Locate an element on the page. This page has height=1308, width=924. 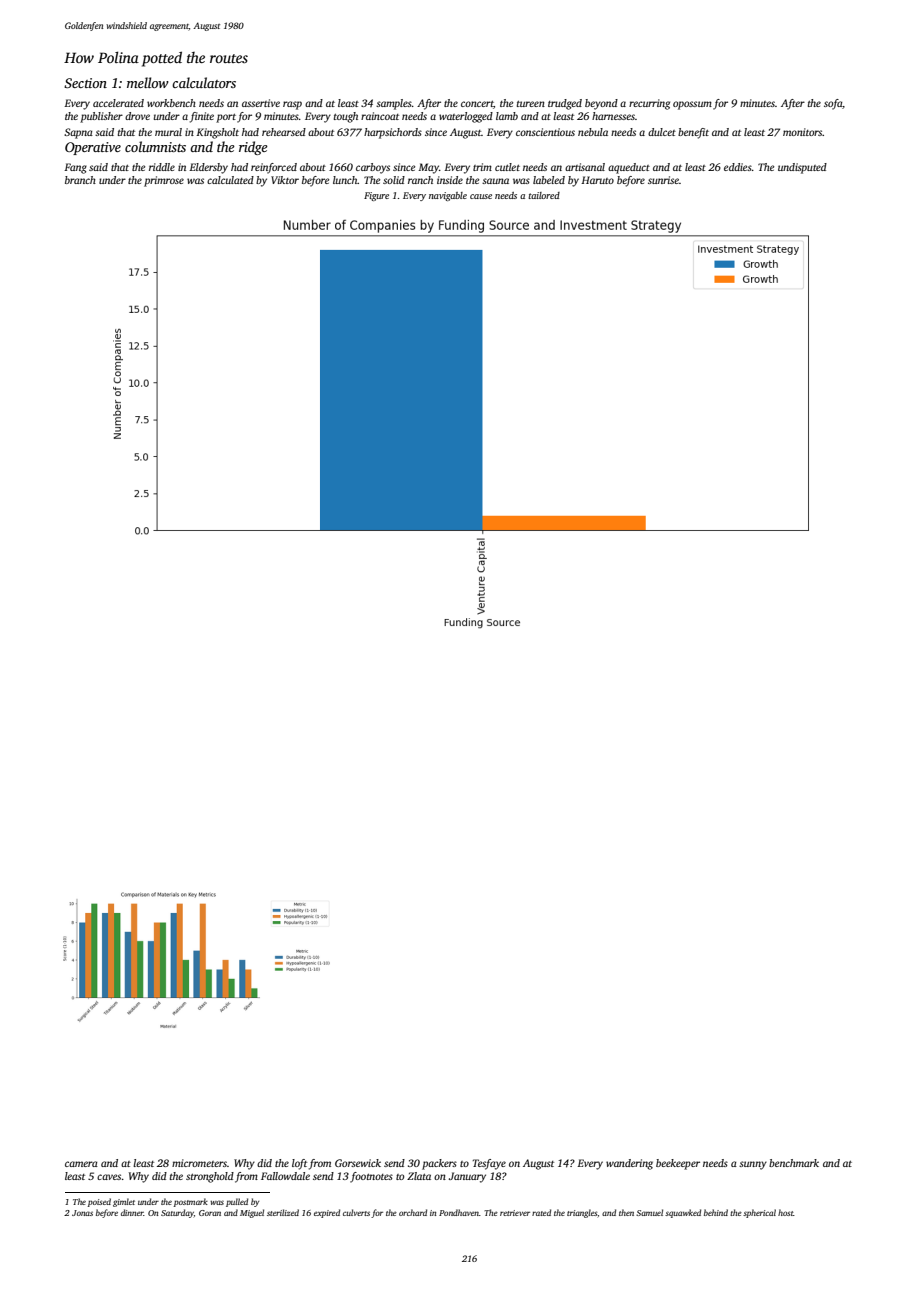
cause is located at coordinates (481, 196).
